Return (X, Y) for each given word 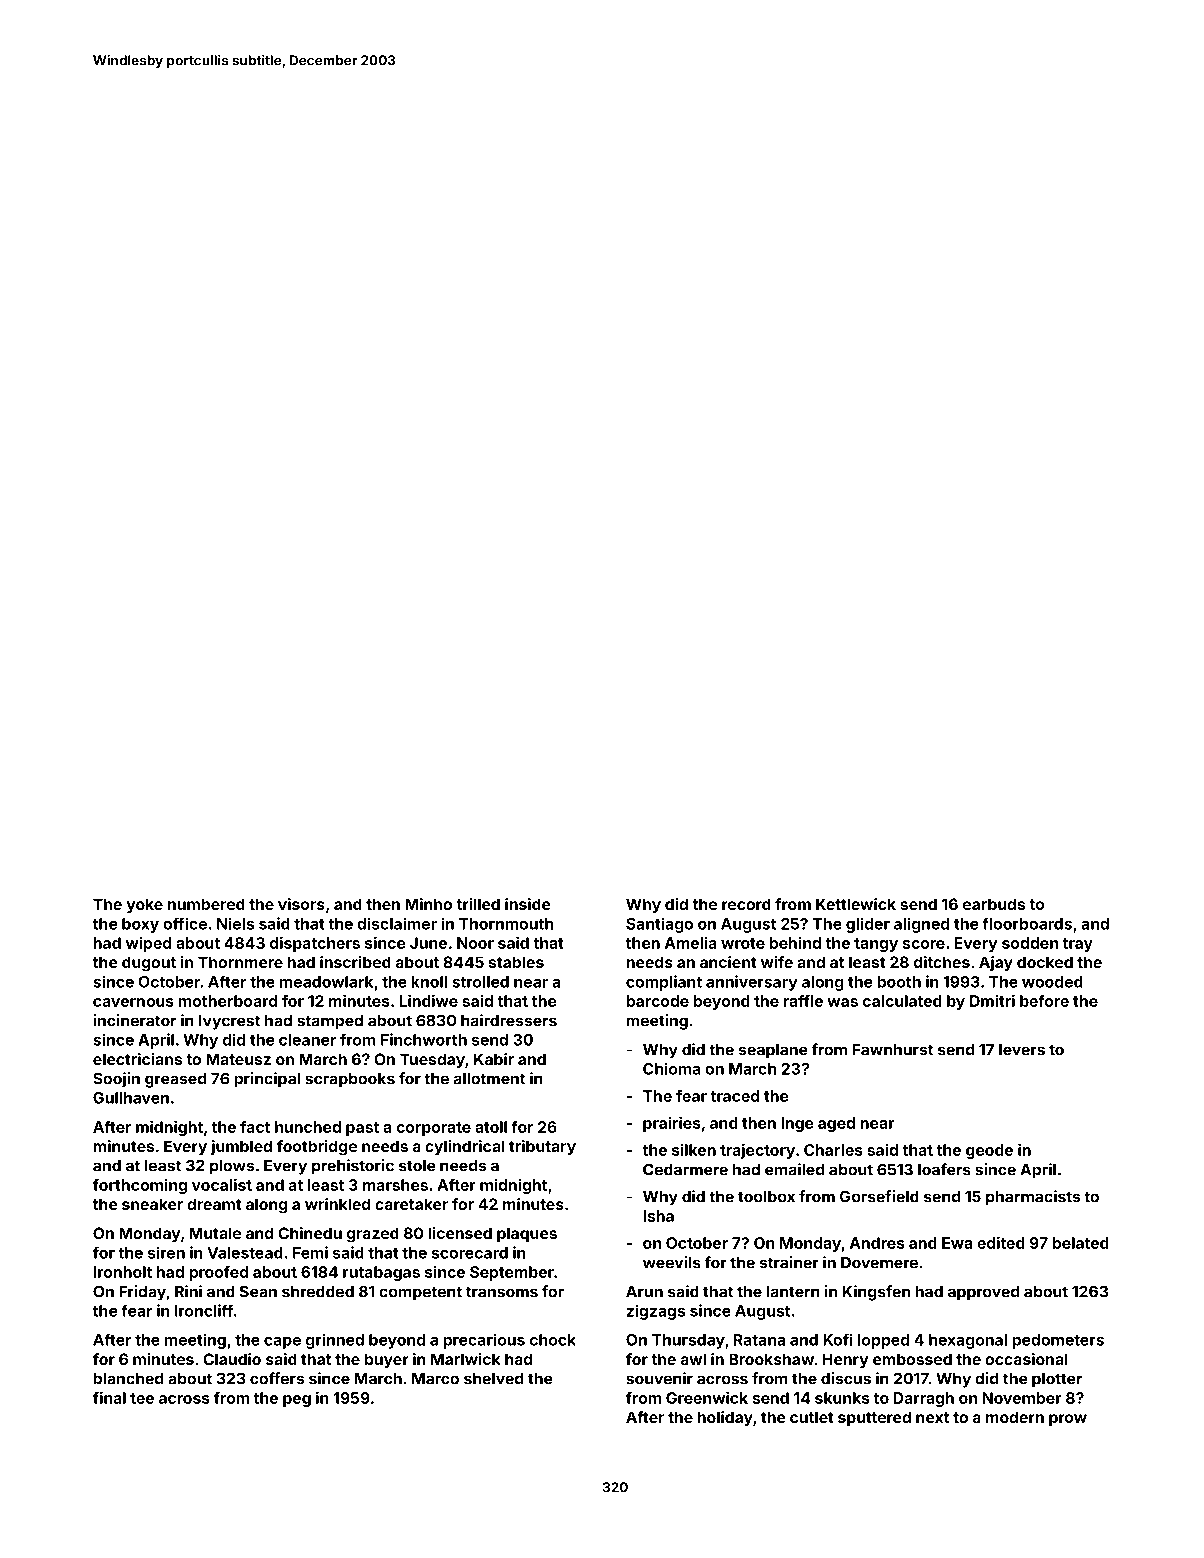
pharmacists (1033, 1198)
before (1044, 1001)
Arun (644, 1292)
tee (142, 1398)
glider (868, 925)
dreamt (214, 1204)
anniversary (752, 983)
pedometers (1058, 1341)
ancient (728, 962)
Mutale (215, 1233)
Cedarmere (685, 1169)
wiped (148, 944)
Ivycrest (229, 1022)
